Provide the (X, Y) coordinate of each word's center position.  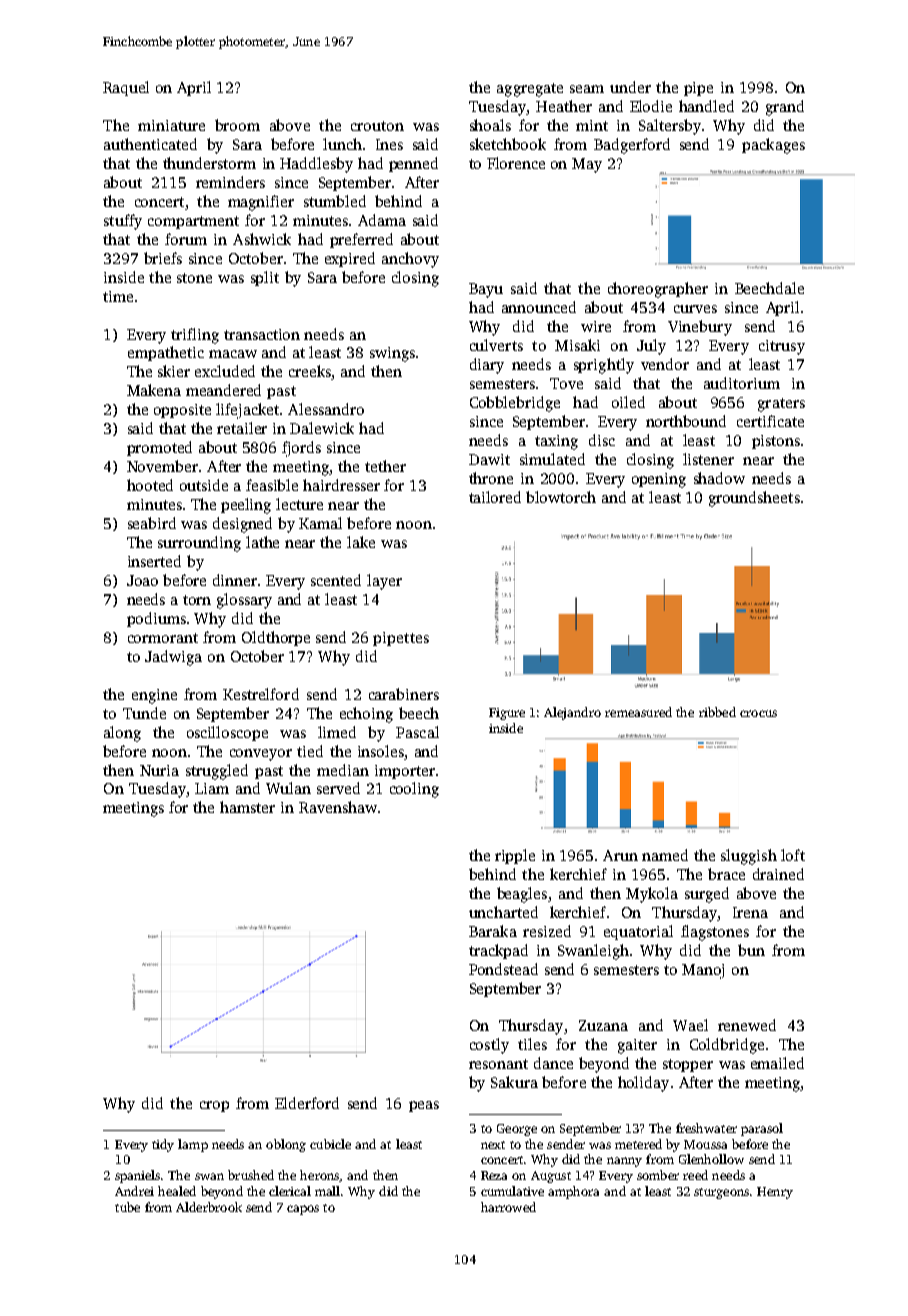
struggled (217, 772)
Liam (212, 788)
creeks (310, 372)
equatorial (638, 932)
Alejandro (572, 713)
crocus (758, 713)
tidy (163, 1145)
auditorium (742, 383)
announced (539, 307)
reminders (230, 182)
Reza (494, 1175)
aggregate (530, 90)
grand (785, 108)
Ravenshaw (338, 807)
